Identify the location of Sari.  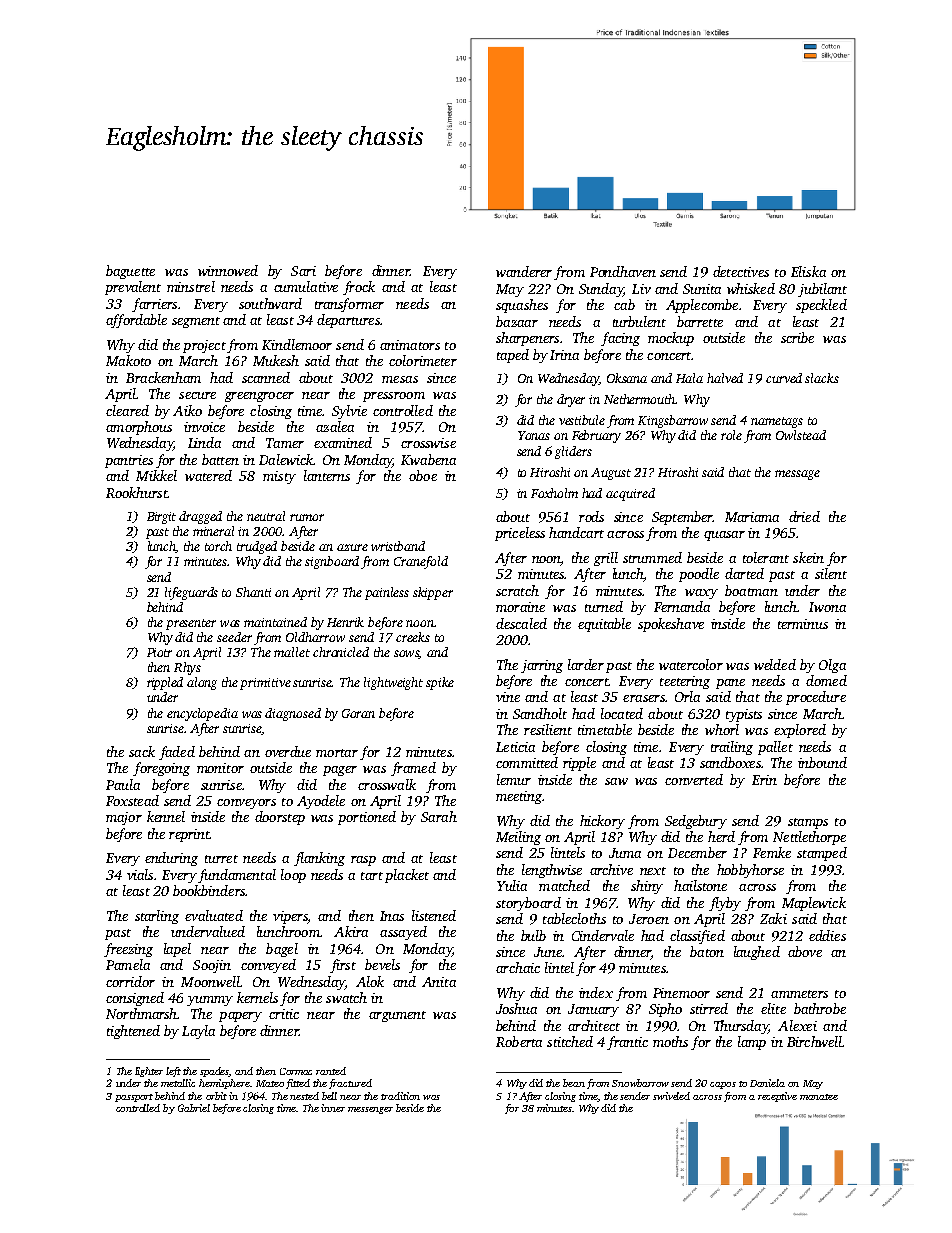
(303, 271).
